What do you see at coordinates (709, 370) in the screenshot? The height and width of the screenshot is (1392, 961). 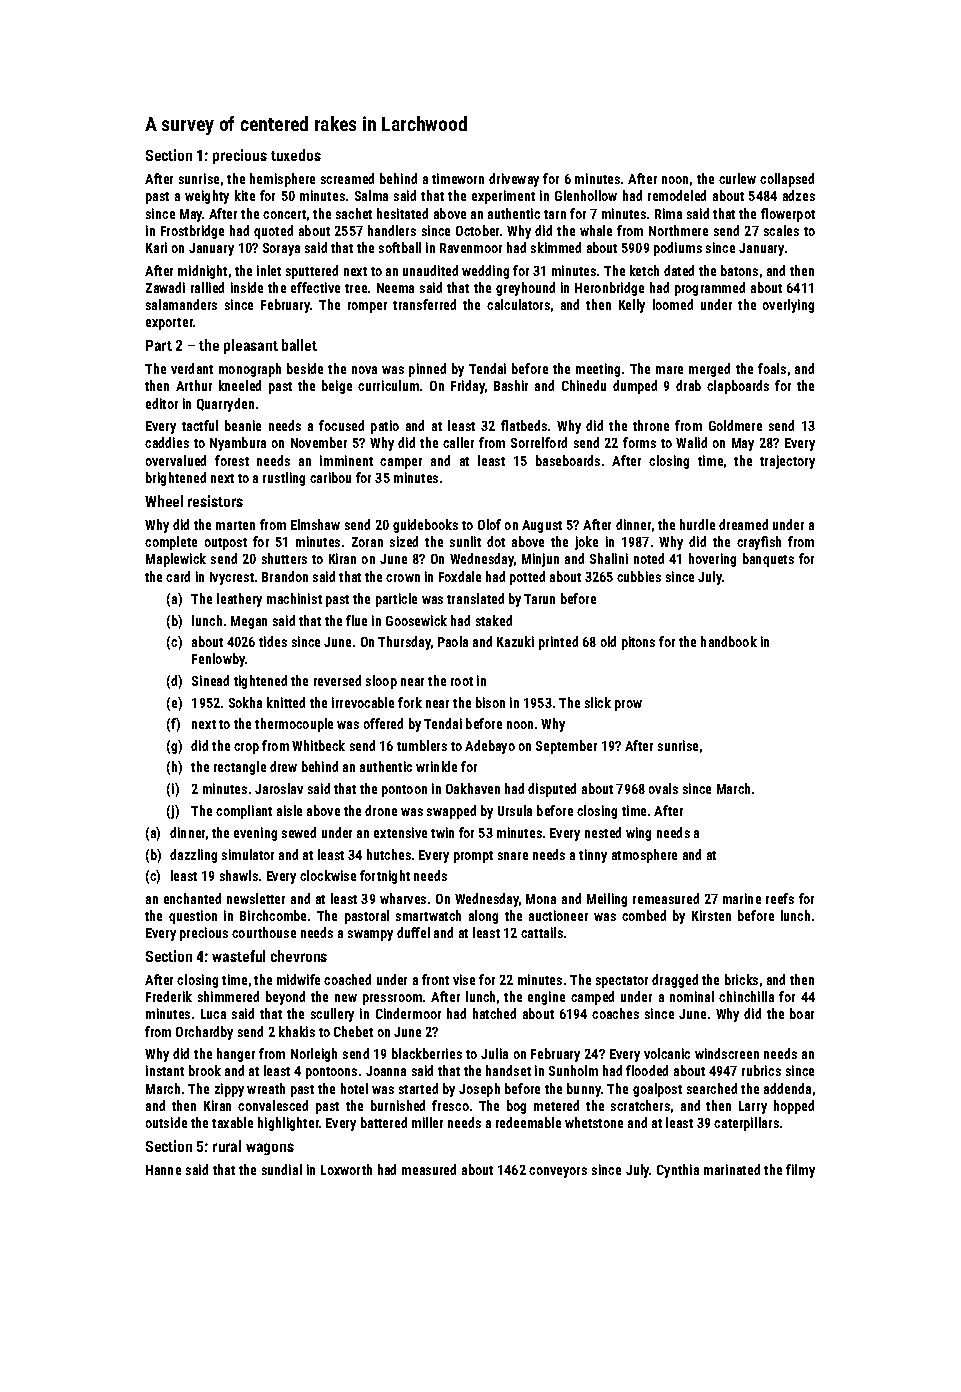 I see `merged` at bounding box center [709, 370].
